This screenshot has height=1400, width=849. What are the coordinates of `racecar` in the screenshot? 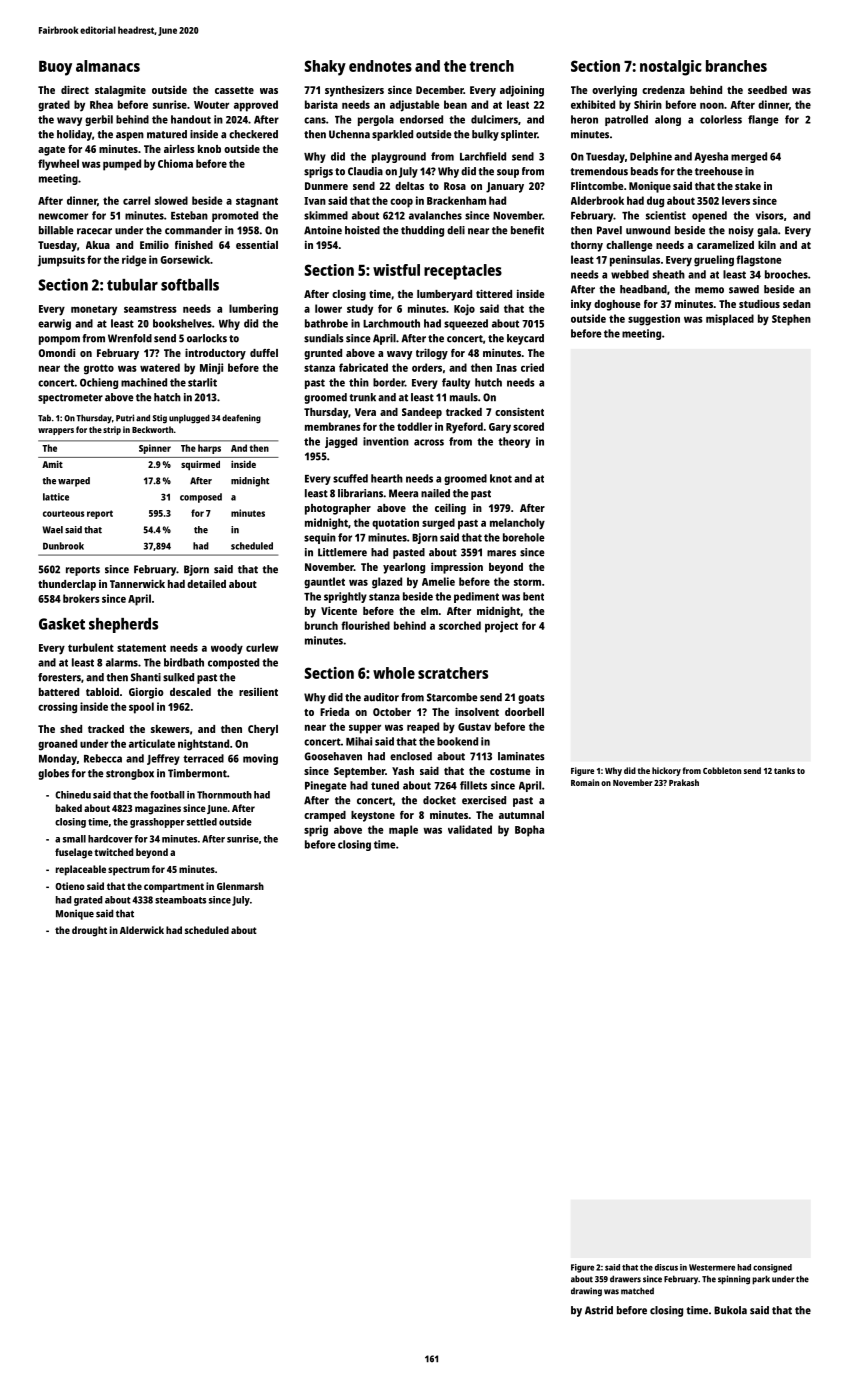 It's located at (94, 231).
